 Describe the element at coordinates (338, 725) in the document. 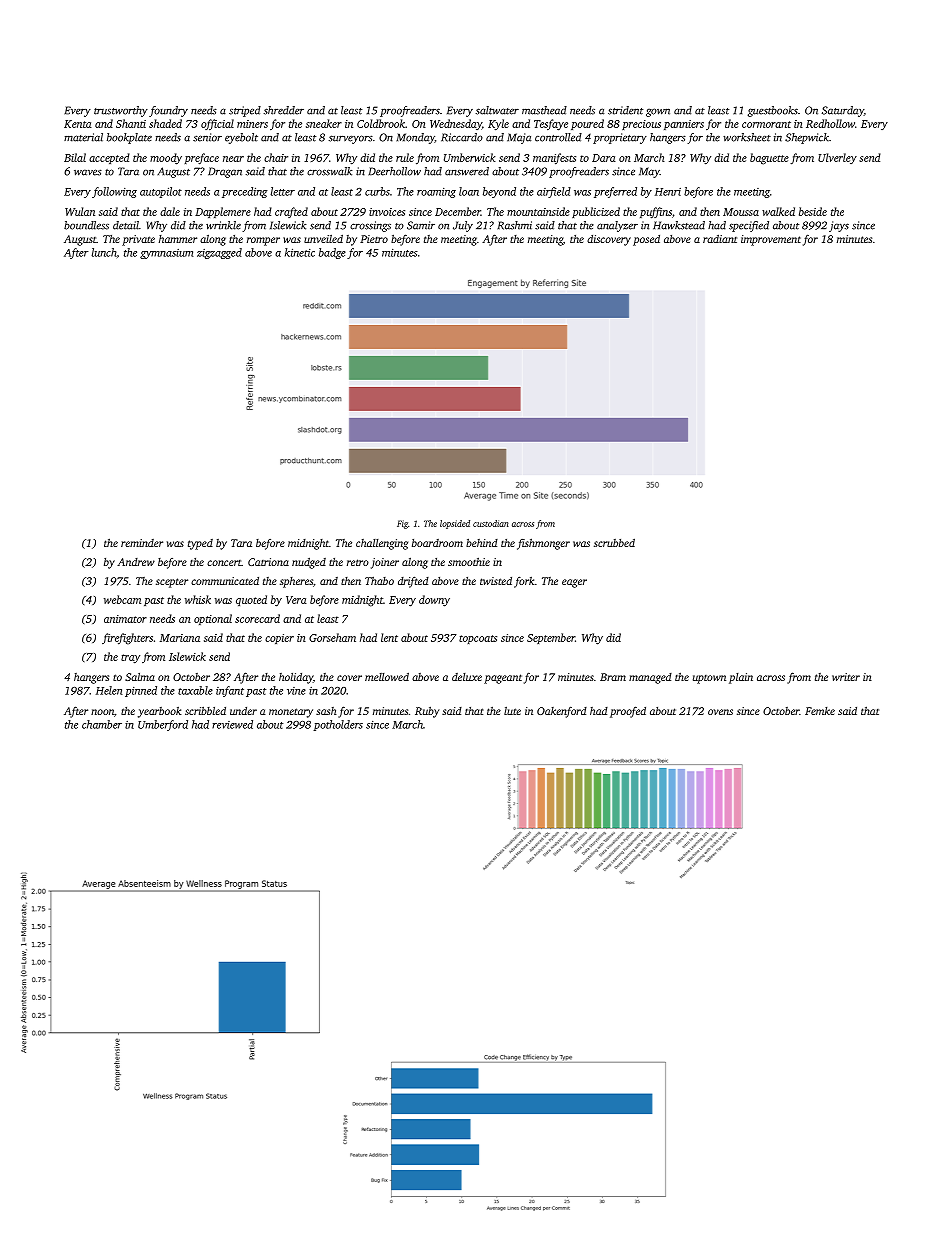

I see `potholders` at that location.
